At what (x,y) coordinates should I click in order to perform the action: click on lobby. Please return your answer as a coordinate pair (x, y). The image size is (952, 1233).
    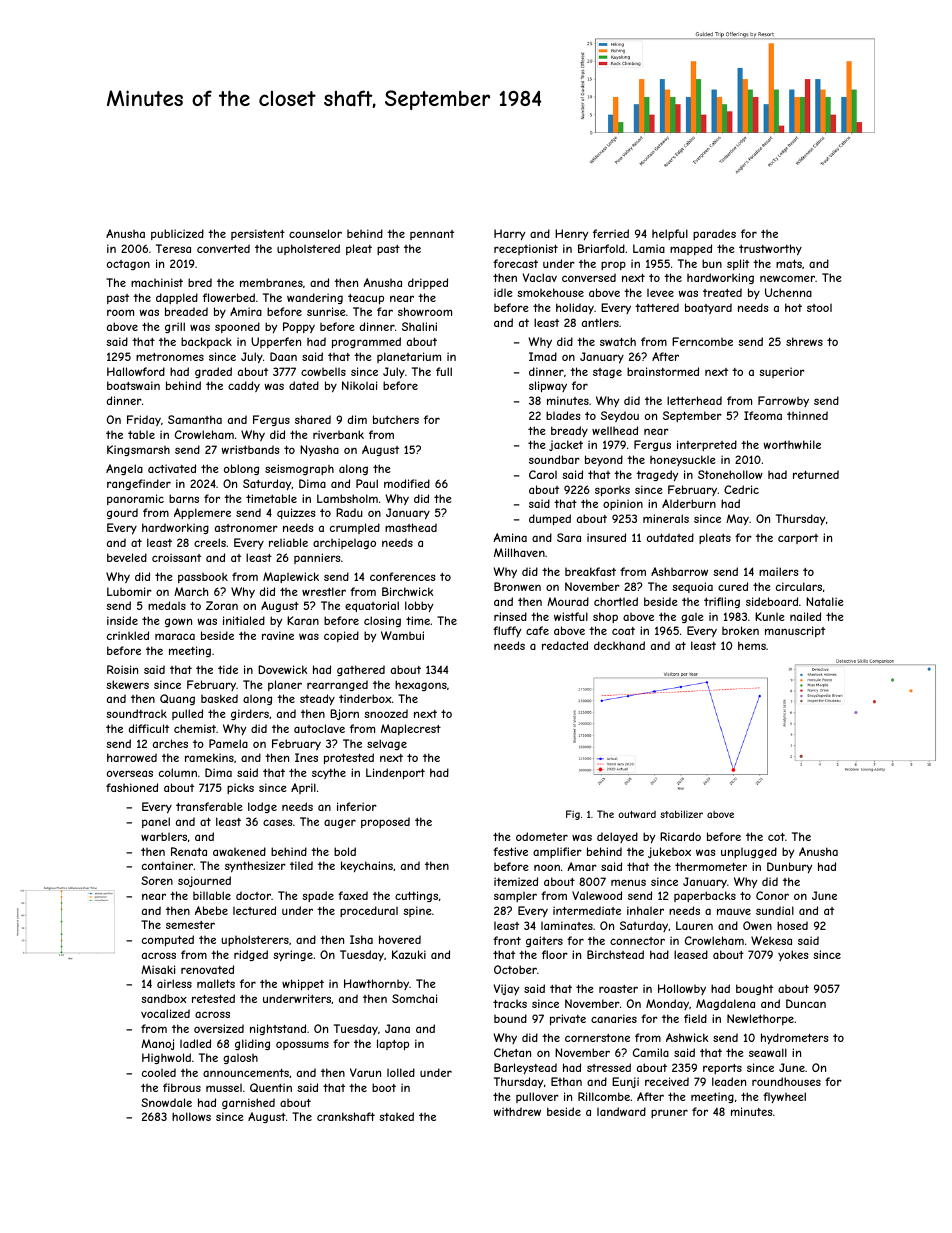
    Looking at the image, I should click on (419, 606).
